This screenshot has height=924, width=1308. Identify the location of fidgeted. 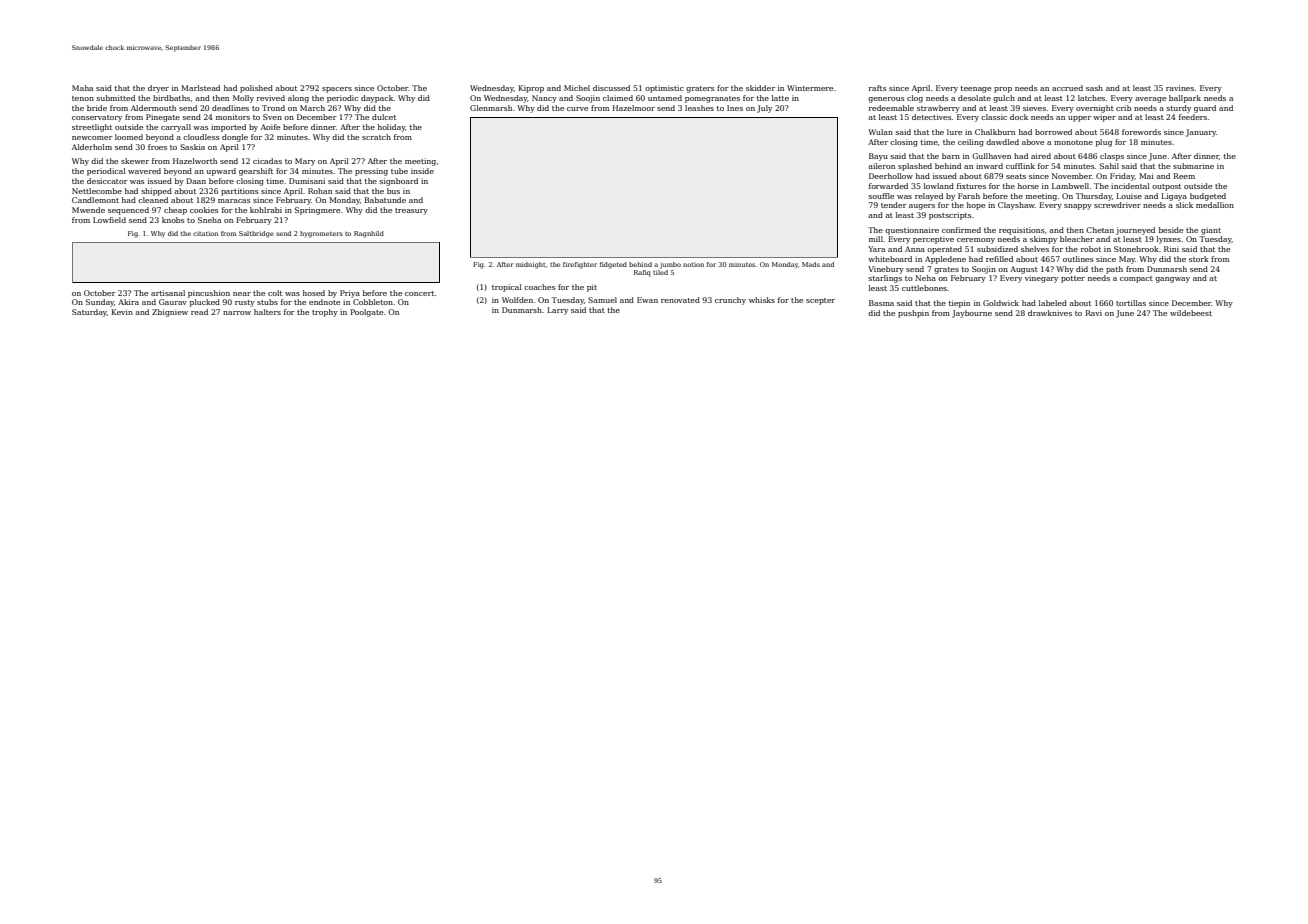
(613, 265).
